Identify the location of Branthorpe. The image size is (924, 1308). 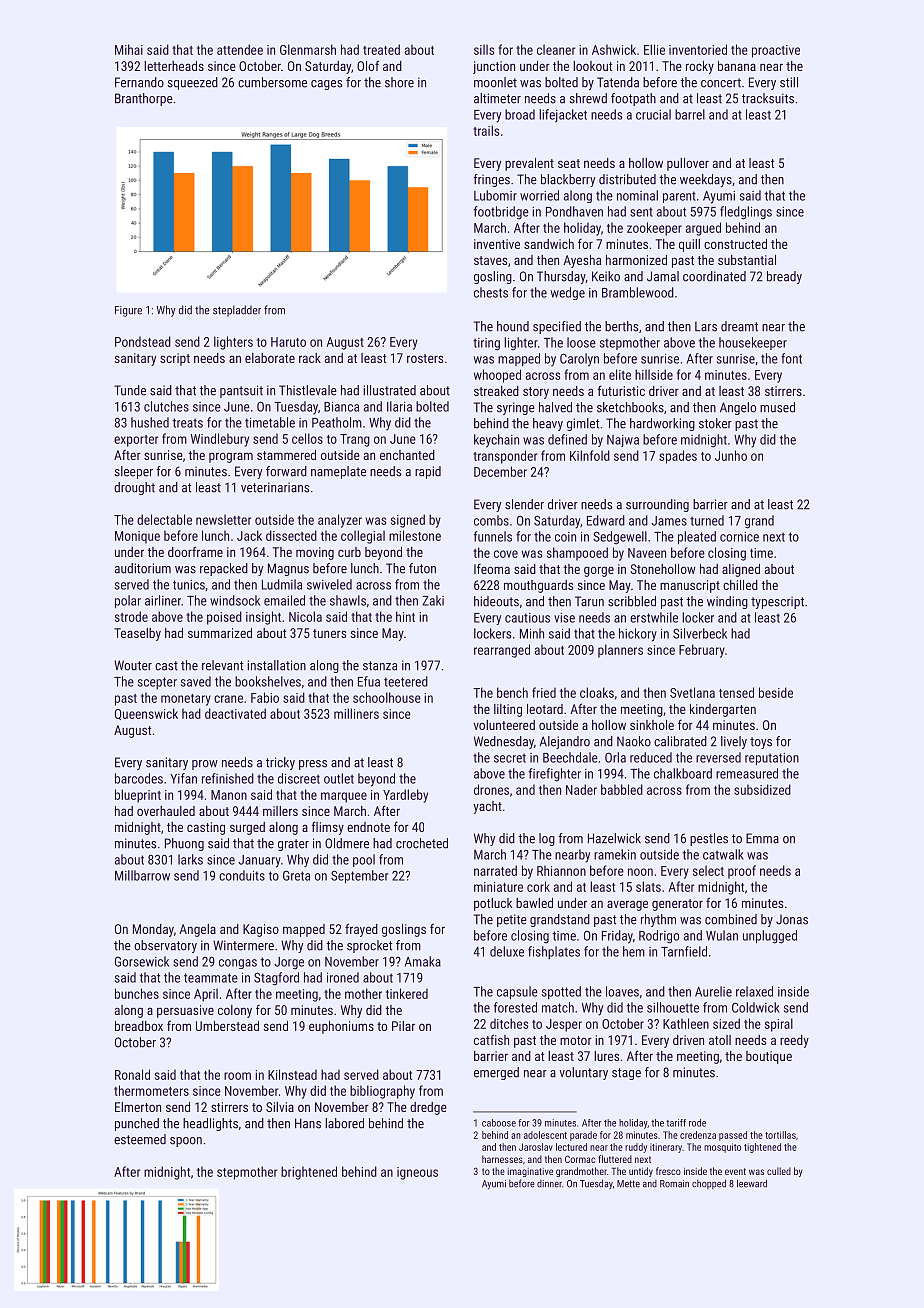
(144, 99).
